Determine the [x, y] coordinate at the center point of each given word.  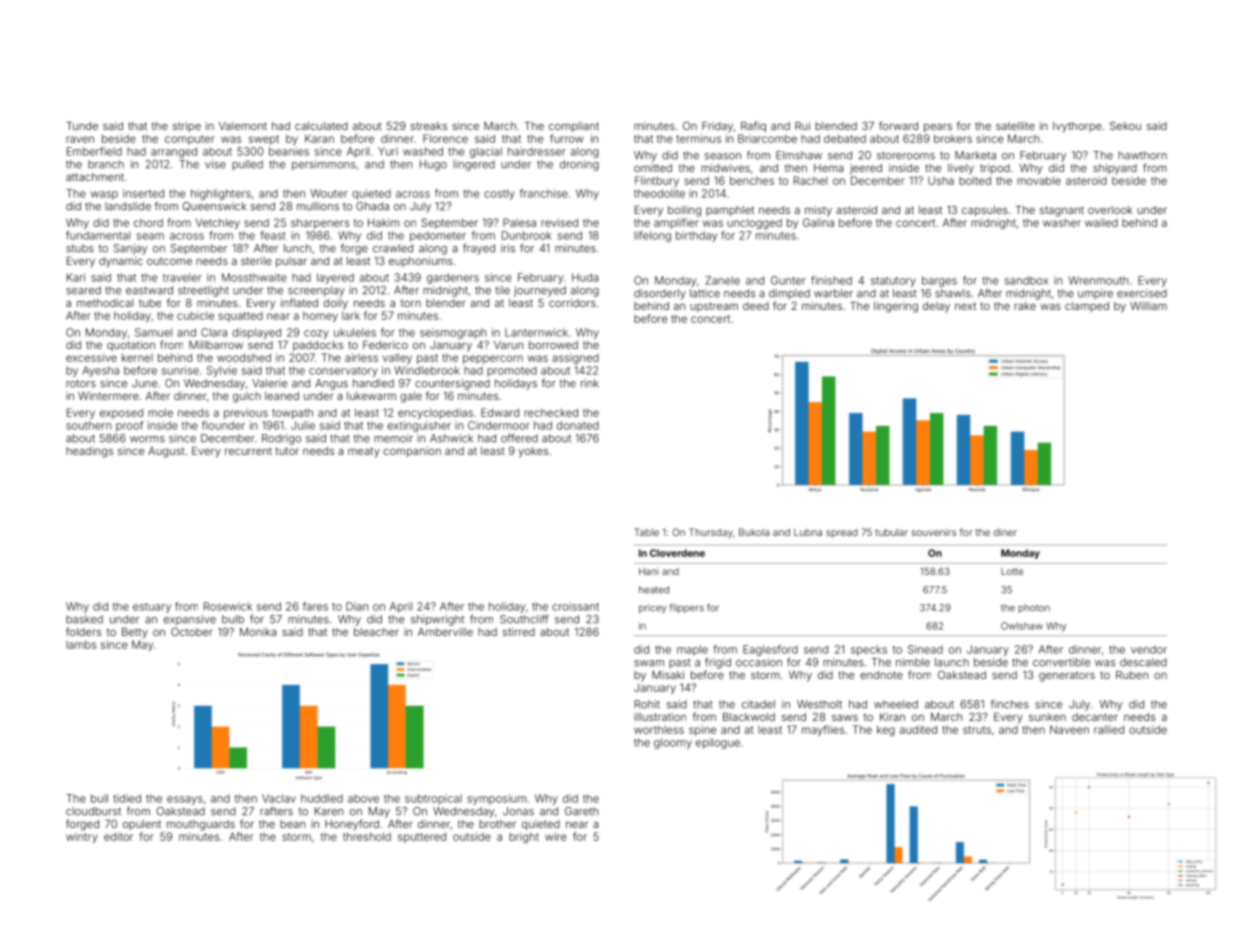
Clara [214, 332]
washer [1062, 223]
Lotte [1012, 571]
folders [83, 631]
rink [590, 383]
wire [556, 836]
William [1148, 306]
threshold [367, 836]
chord [148, 222]
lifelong [652, 236]
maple [692, 650]
